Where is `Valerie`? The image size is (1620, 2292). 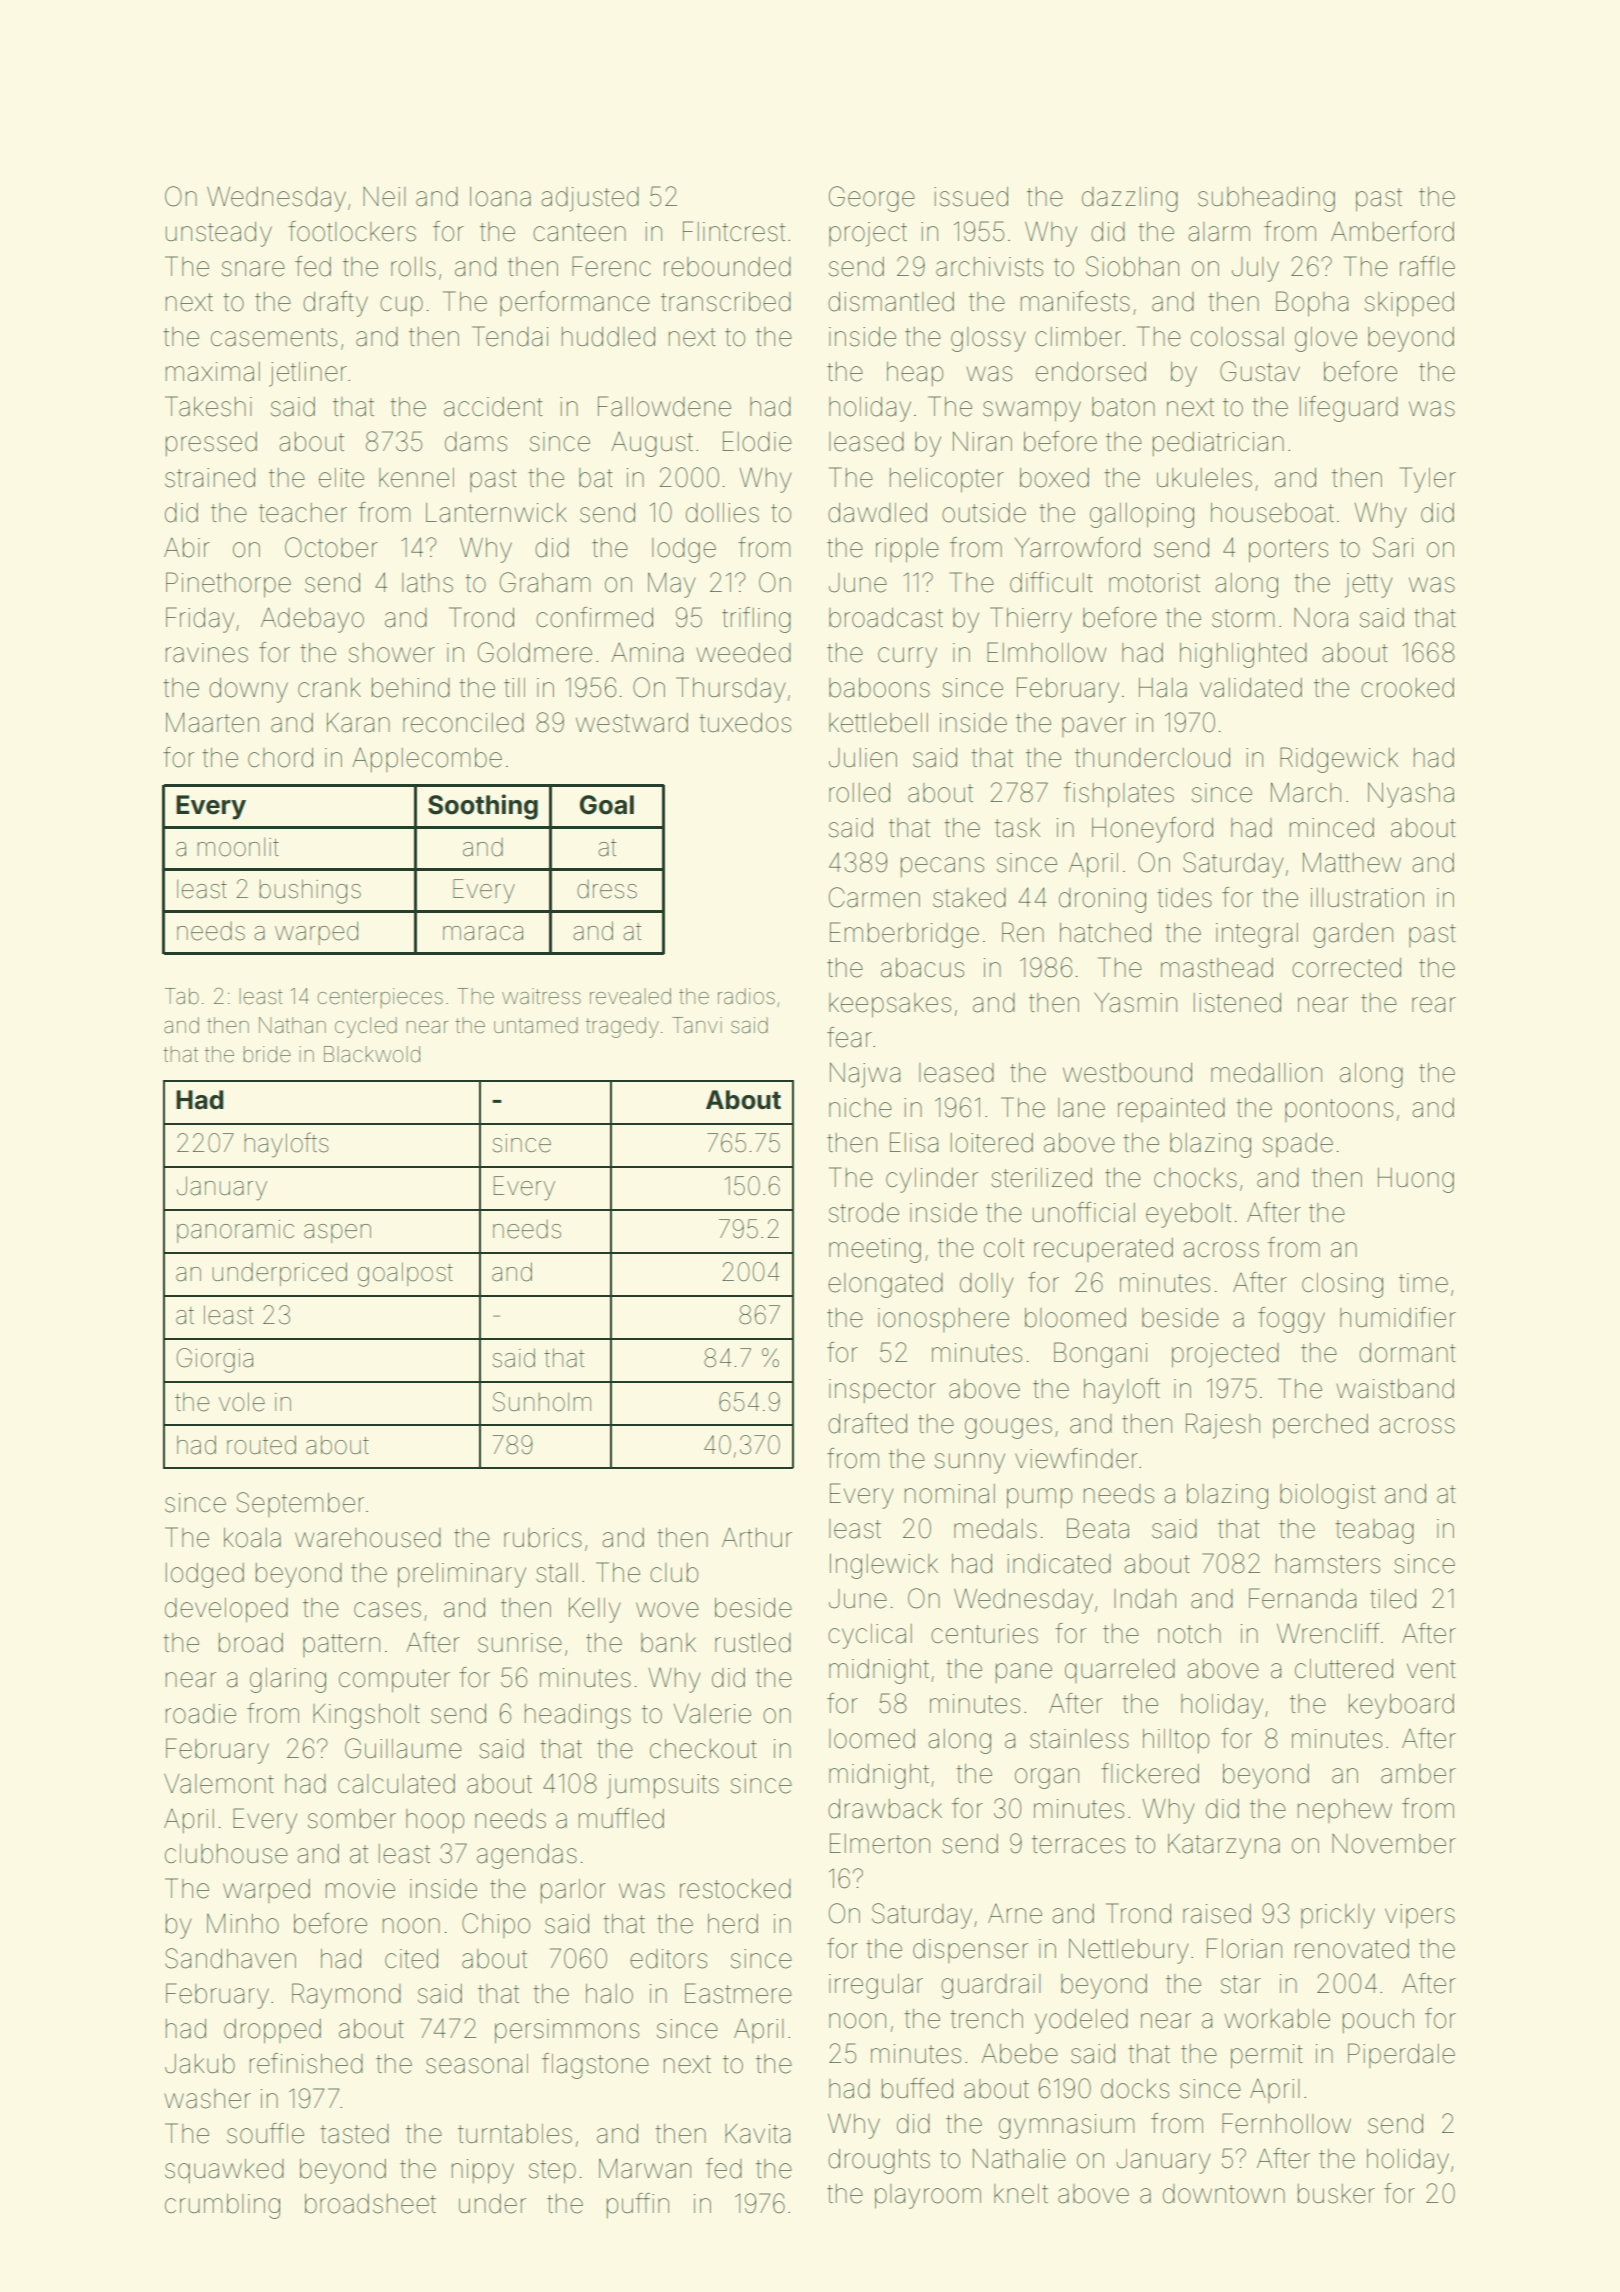
Valerie is located at coordinates (712, 1714).
